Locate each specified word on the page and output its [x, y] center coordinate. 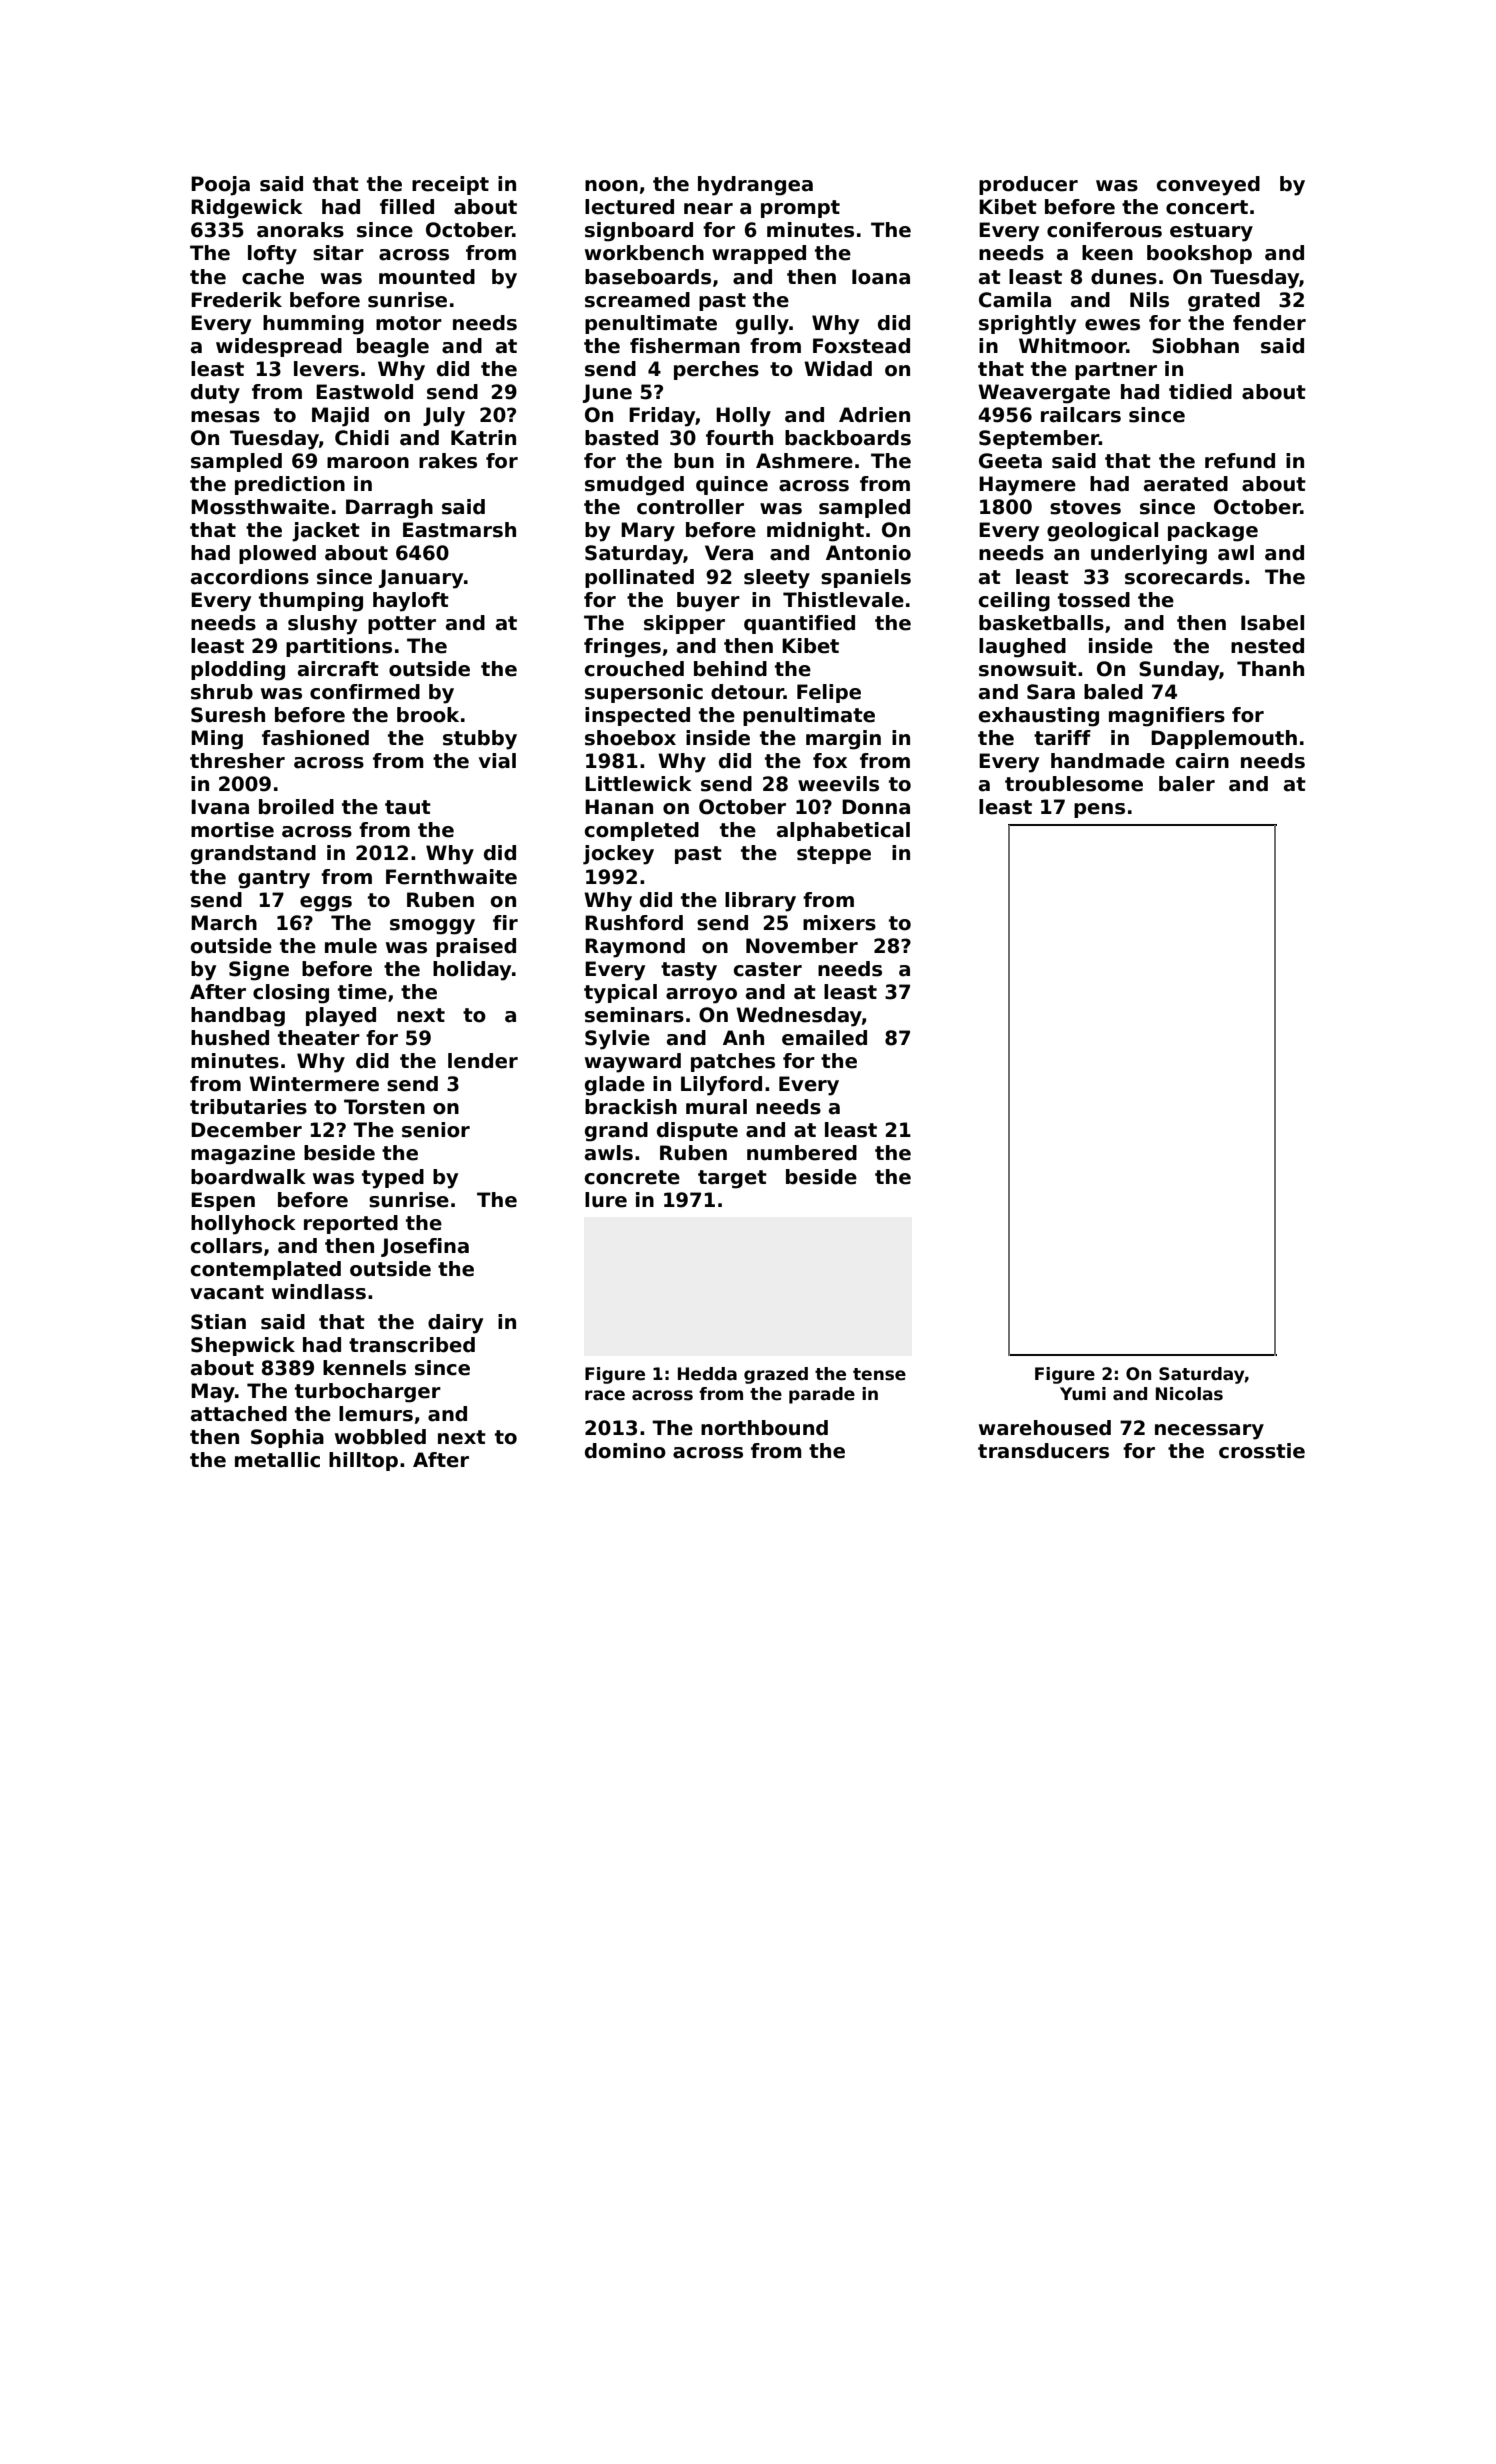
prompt [800, 209]
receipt [450, 185]
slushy [322, 625]
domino [625, 1451]
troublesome [1074, 784]
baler [1187, 784]
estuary [1211, 232]
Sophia [287, 1438]
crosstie [1262, 1451]
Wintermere [314, 1084]
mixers [839, 923]
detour [747, 692]
